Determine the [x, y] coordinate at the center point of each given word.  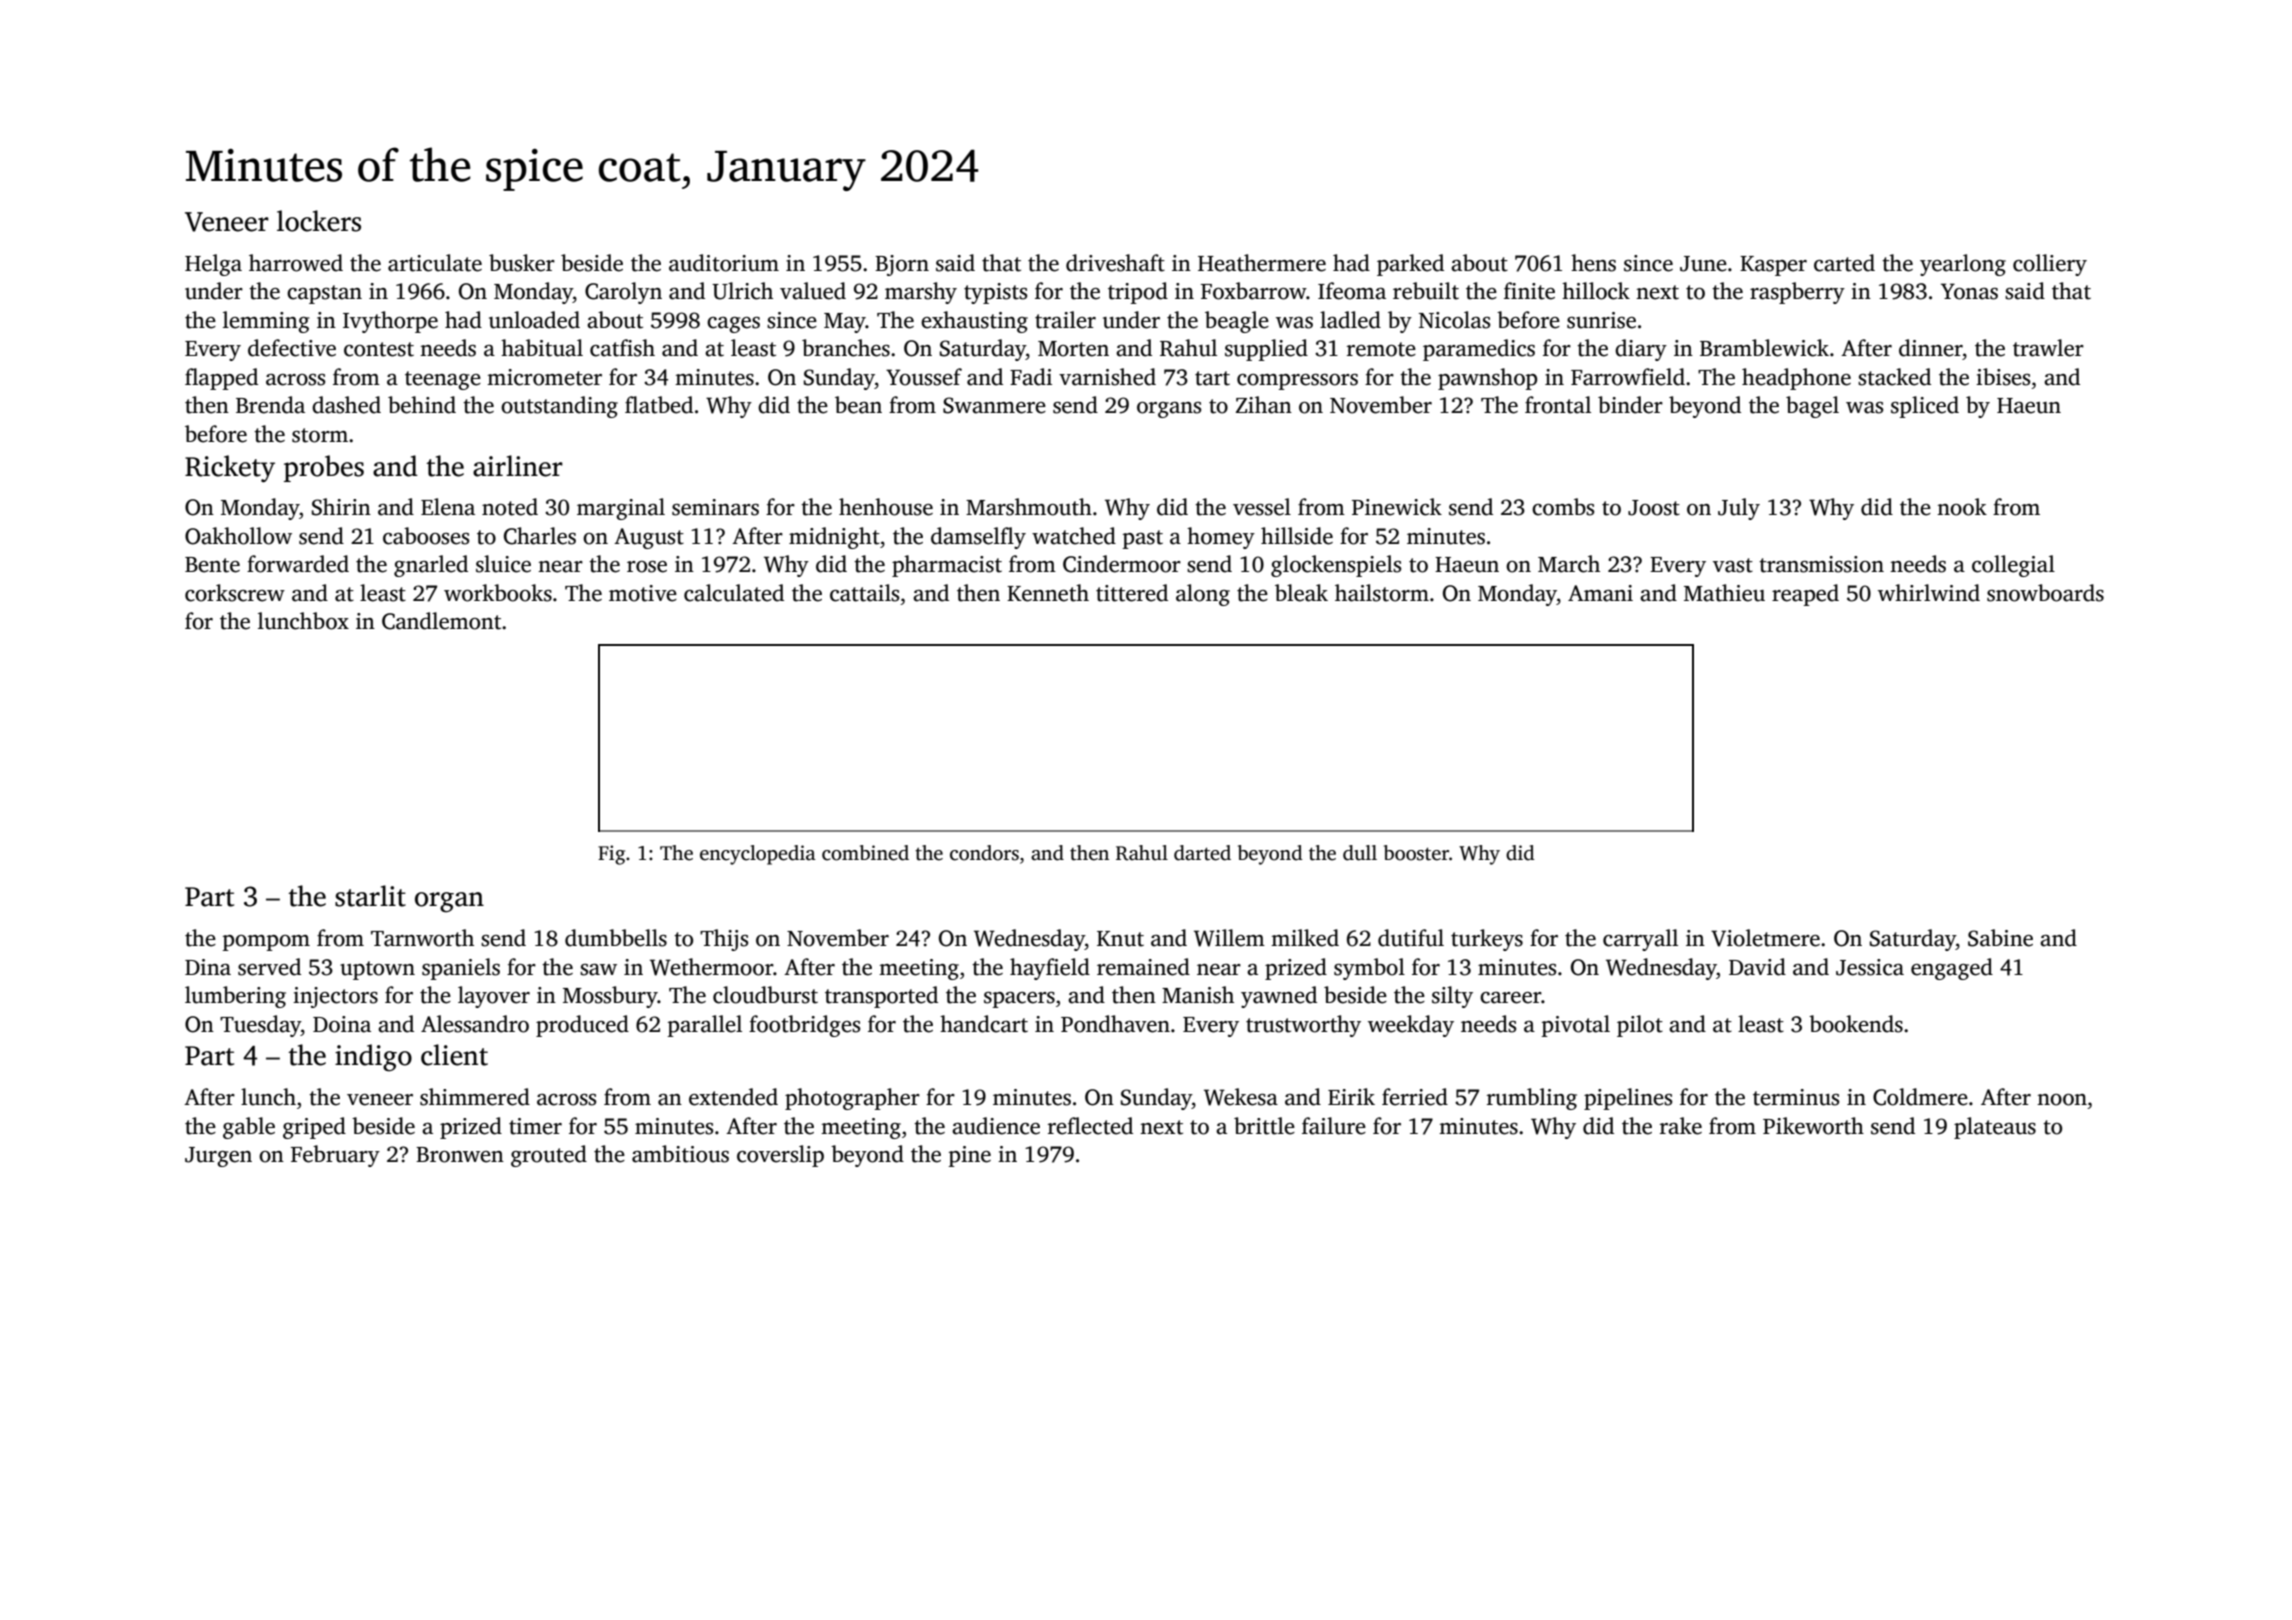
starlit [370, 896]
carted [1844, 263]
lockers [319, 221]
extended [733, 1097]
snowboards [2045, 593]
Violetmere [1765, 938]
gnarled [431, 566]
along [1203, 595]
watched [1074, 536]
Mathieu [1724, 593]
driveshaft [1115, 263]
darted [1202, 853]
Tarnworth [422, 938]
